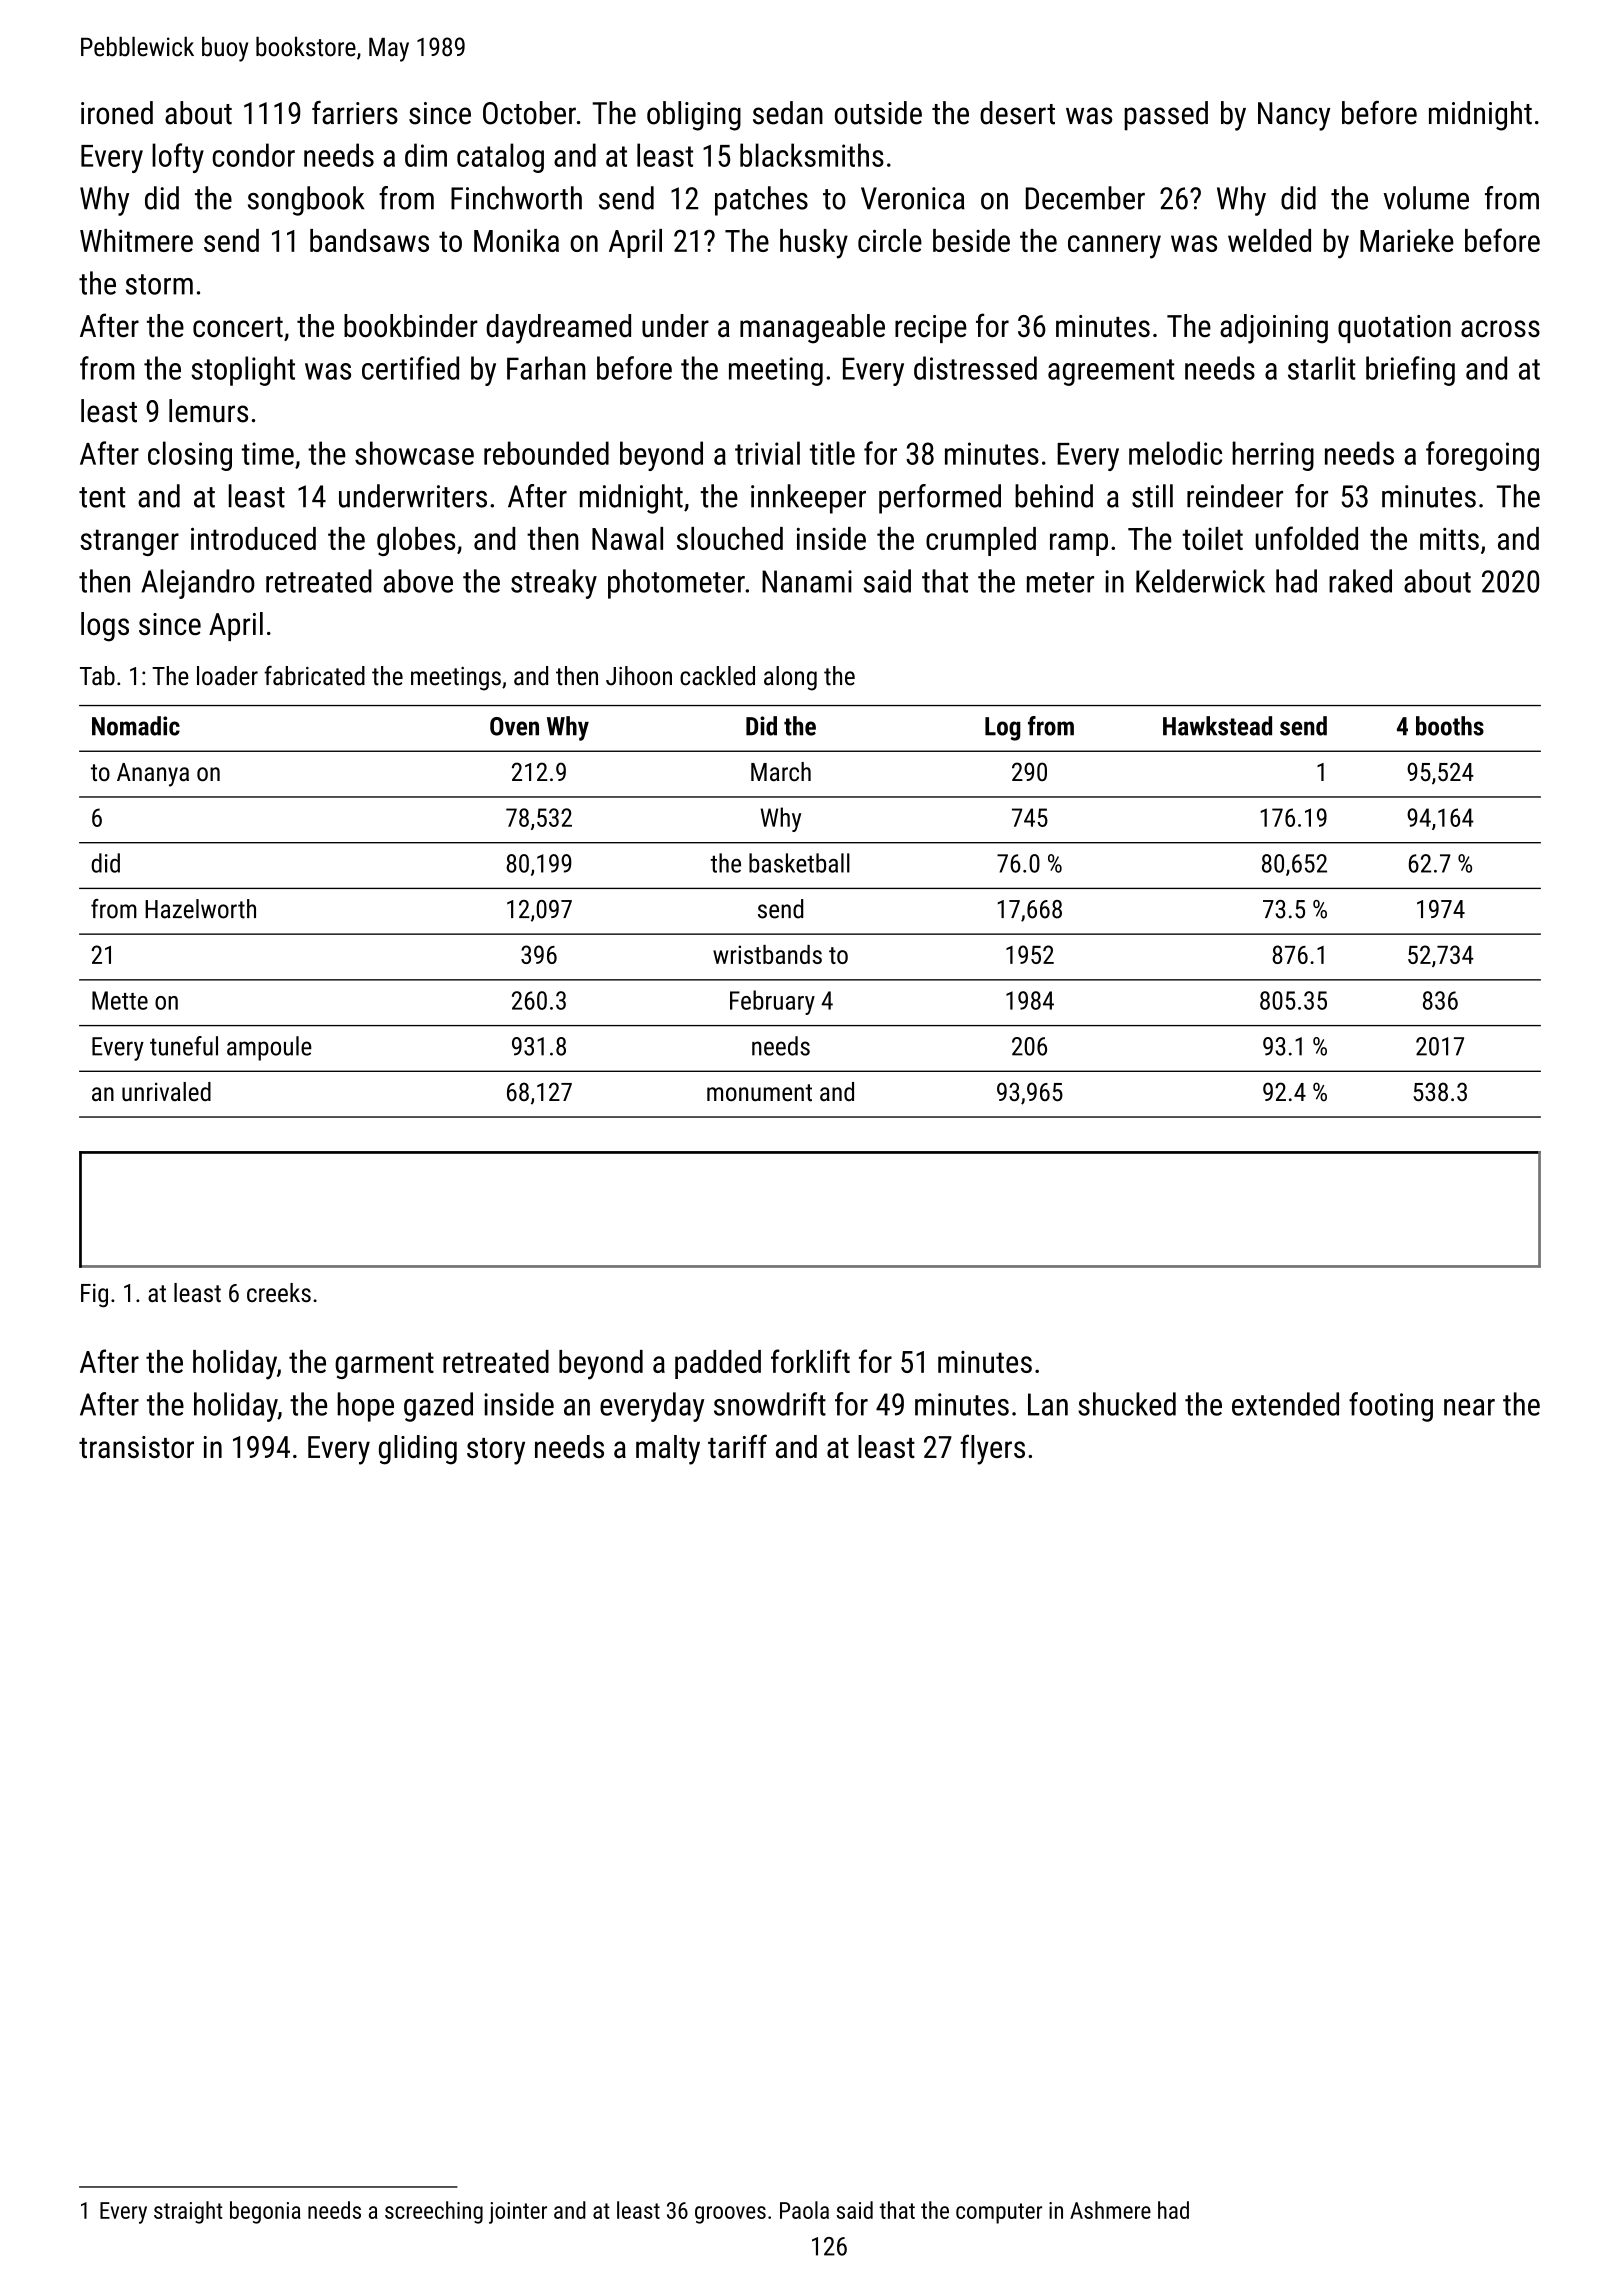 The width and height of the screenshot is (1620, 2292). I want to click on flyers, so click(992, 1449).
